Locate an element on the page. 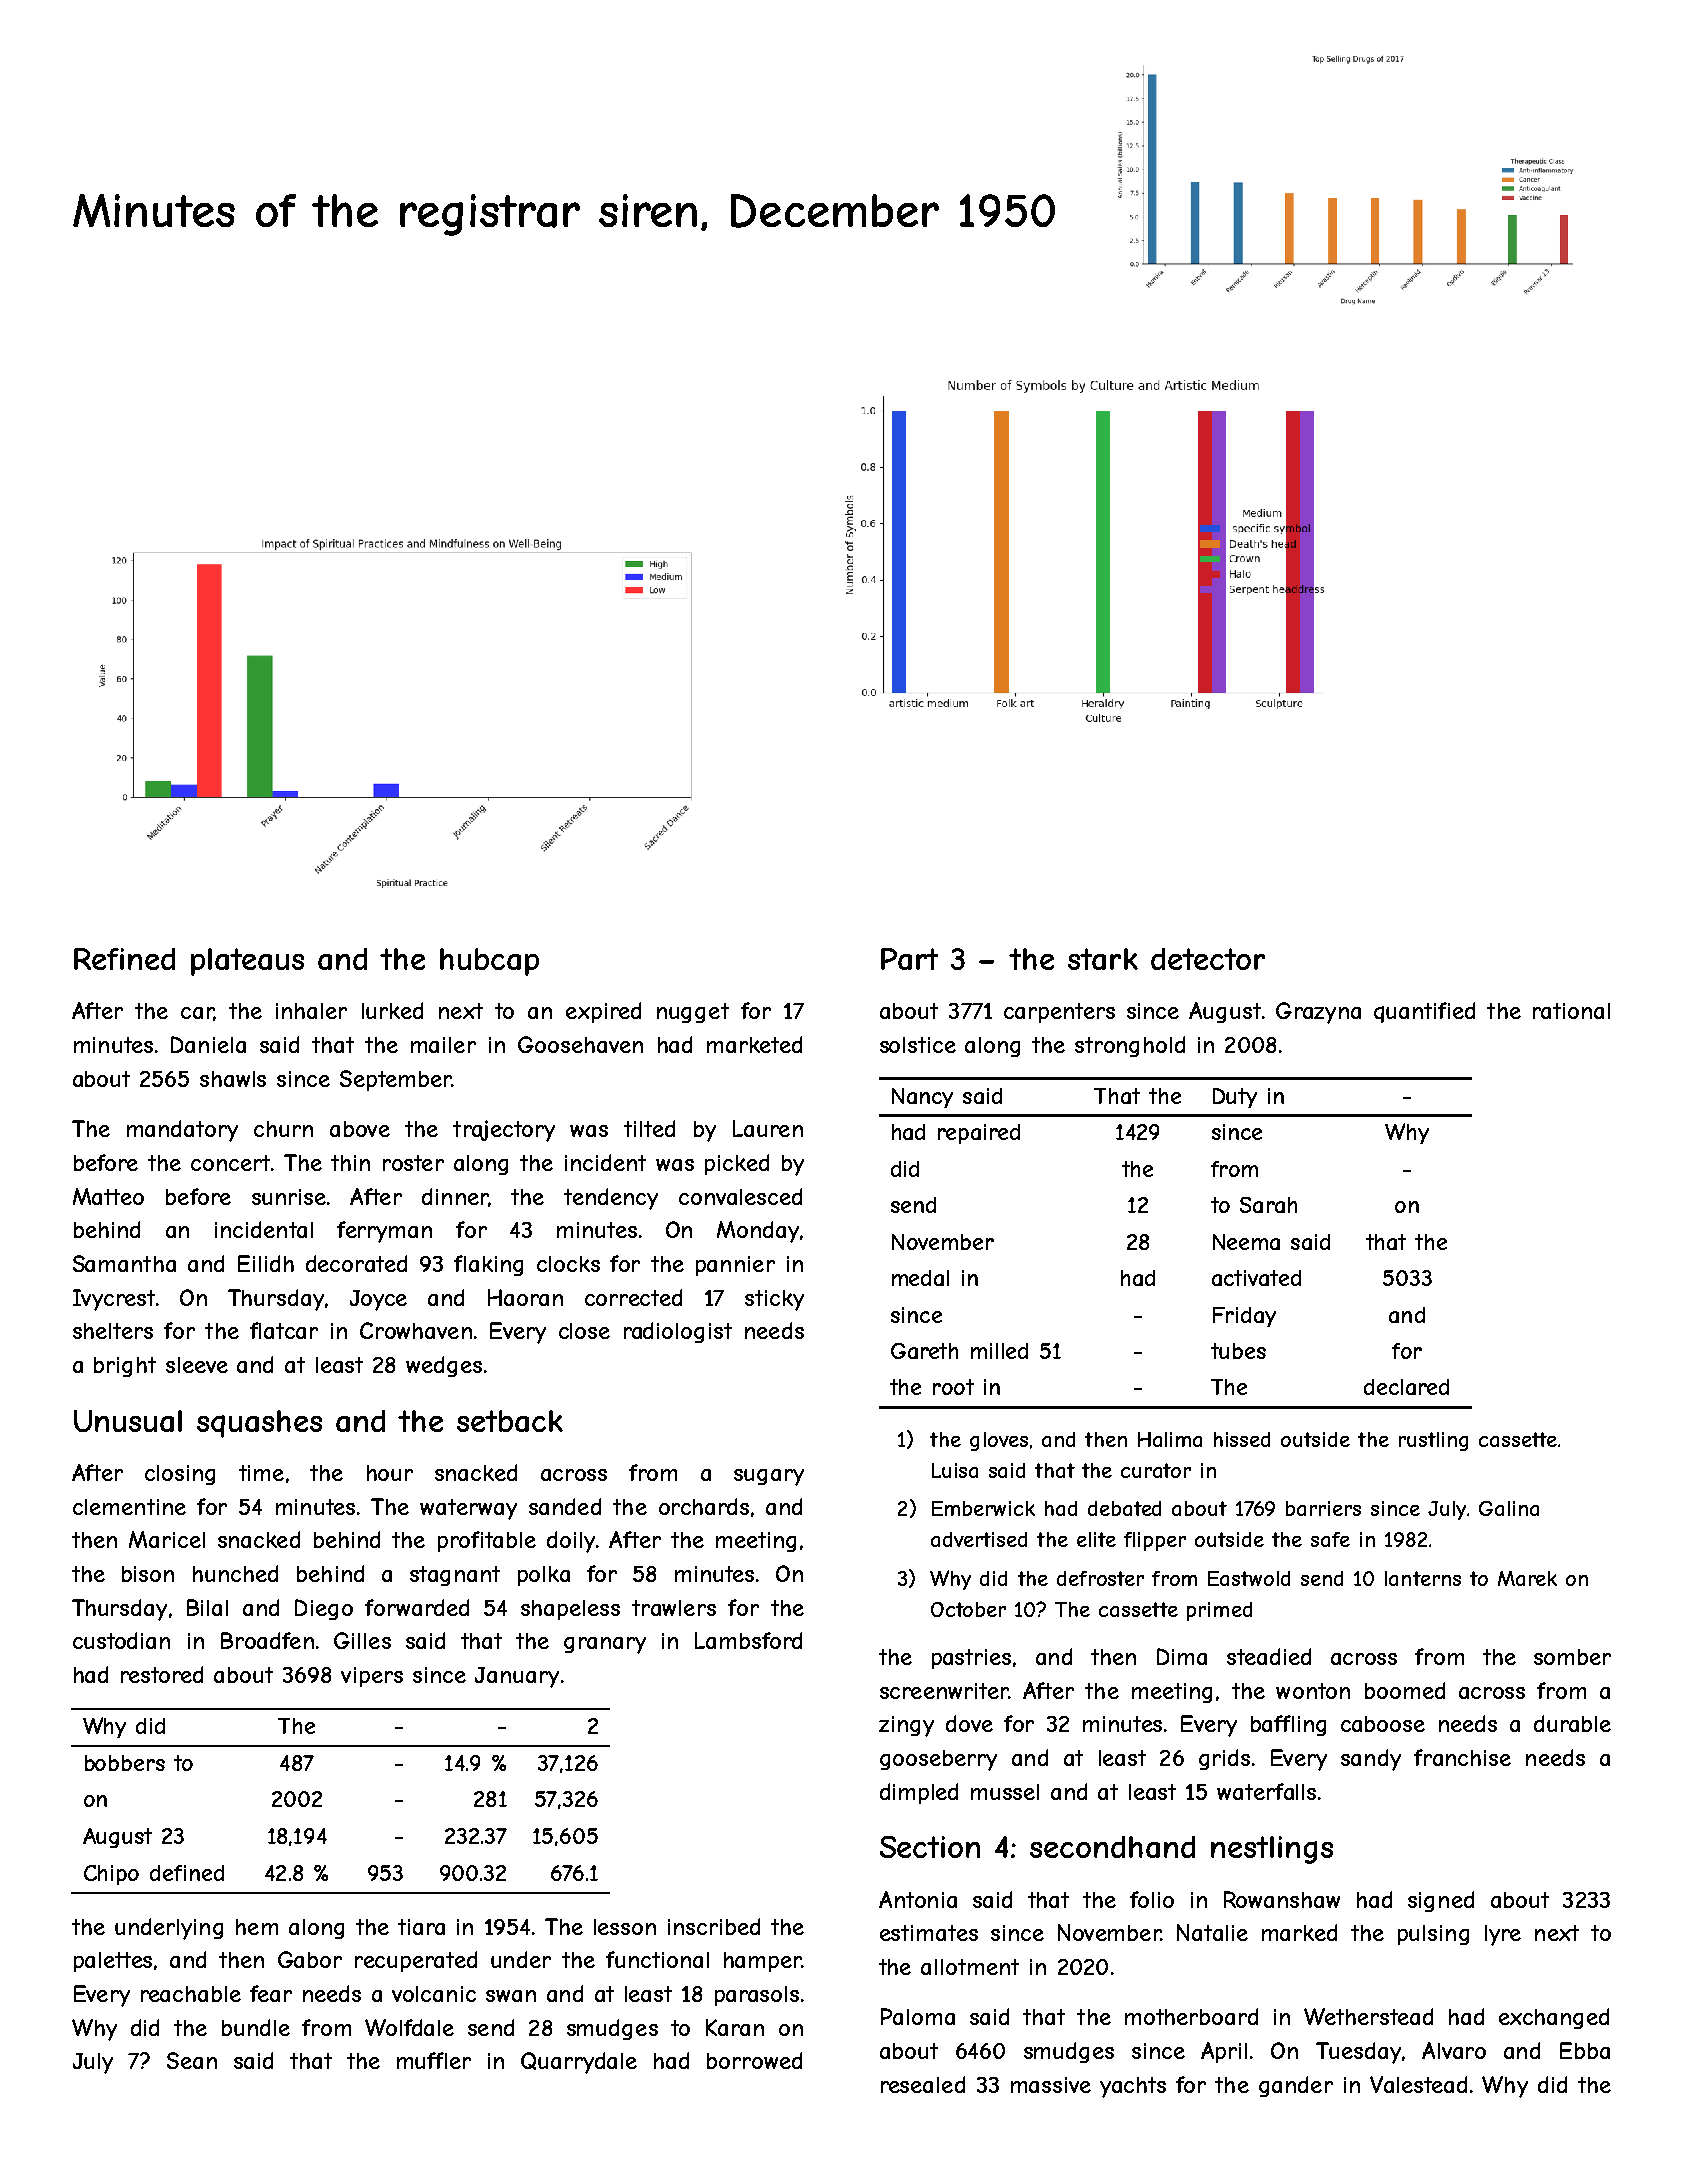 The height and width of the page is (2178, 1683). Daniela is located at coordinates (208, 1044).
